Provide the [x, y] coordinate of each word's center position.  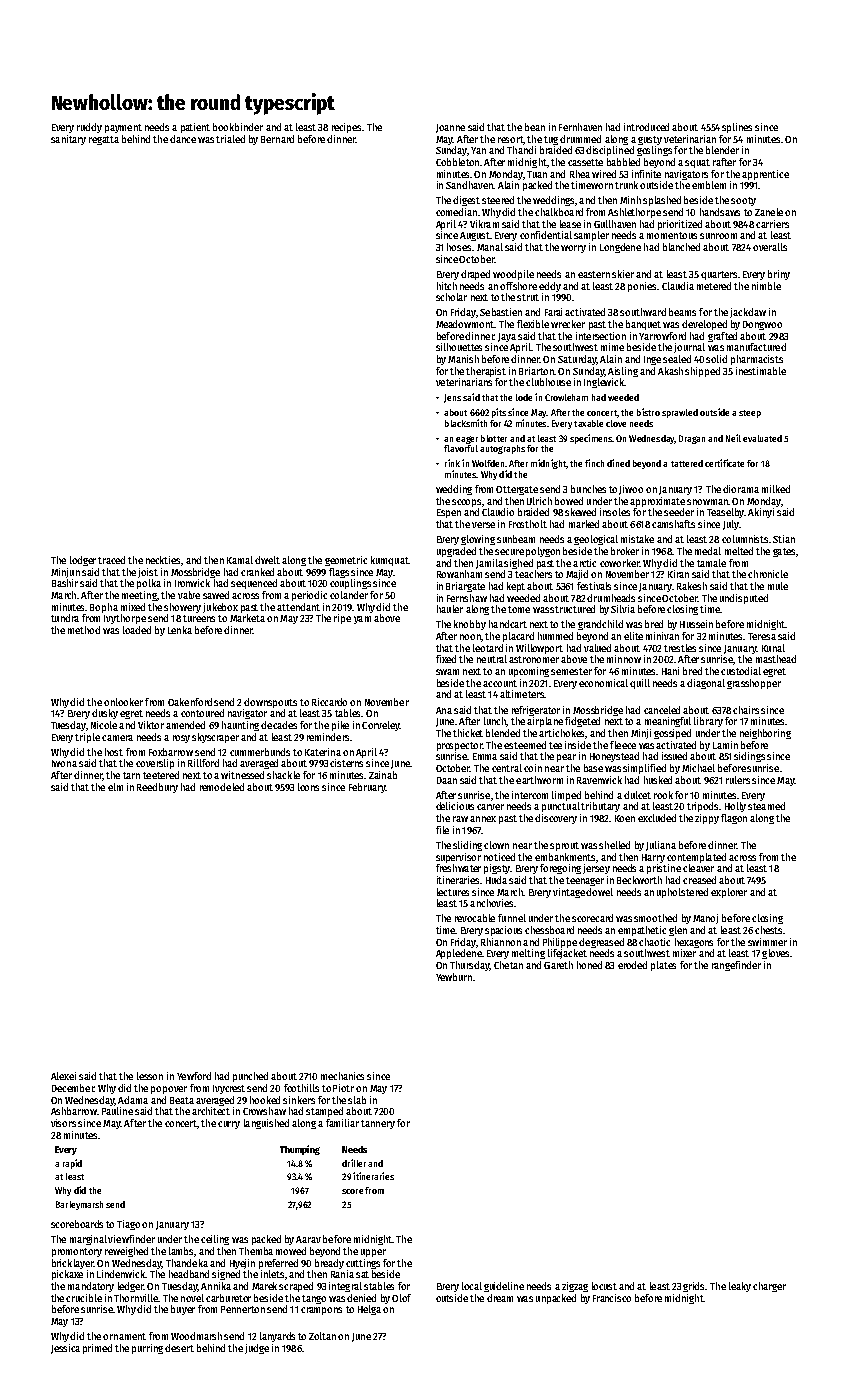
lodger [83, 561]
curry [229, 1125]
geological [596, 540]
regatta [104, 140]
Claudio [498, 512]
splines [737, 128]
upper [373, 1253]
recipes [346, 128]
